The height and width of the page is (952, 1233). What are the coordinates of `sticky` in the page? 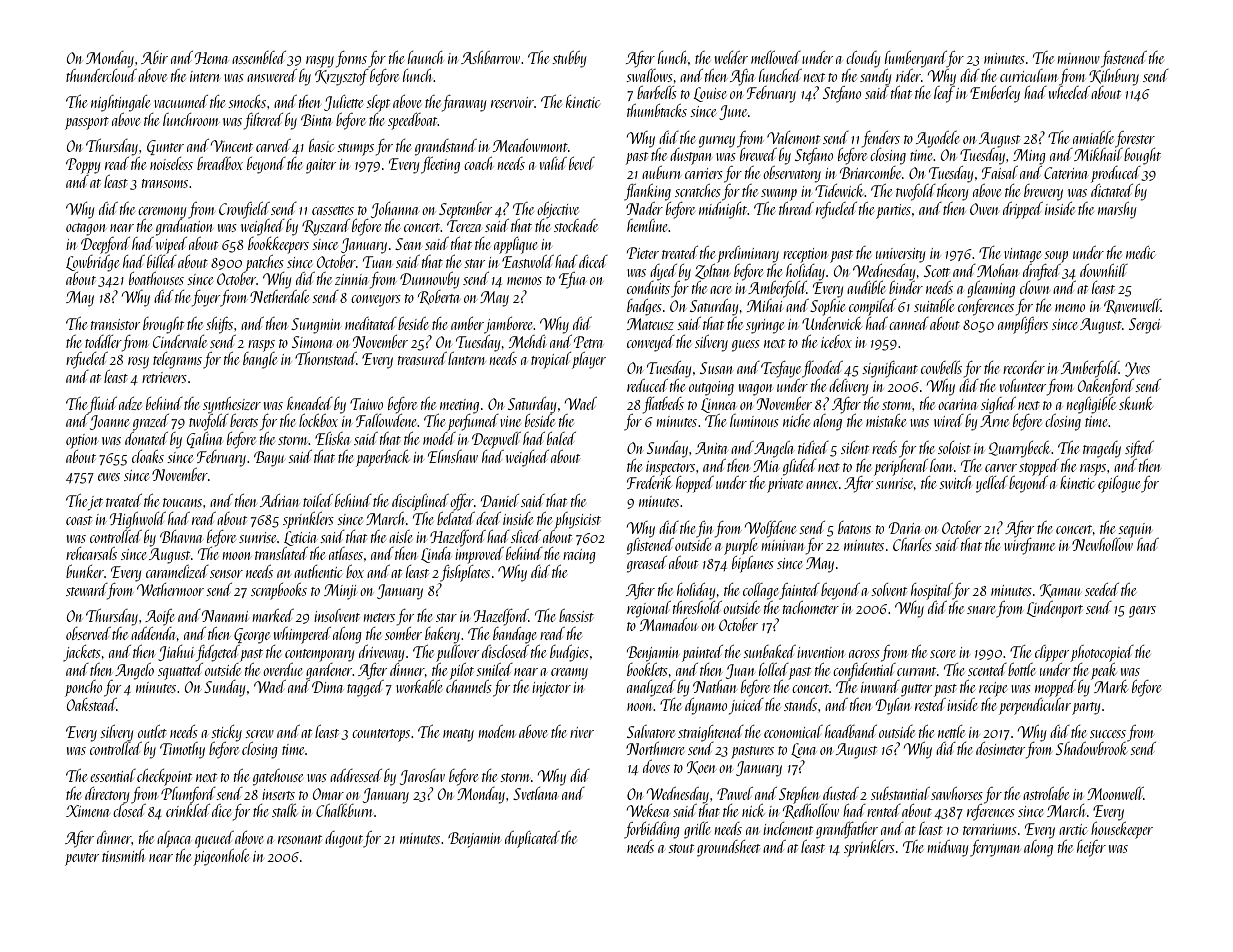 It's located at (226, 733).
